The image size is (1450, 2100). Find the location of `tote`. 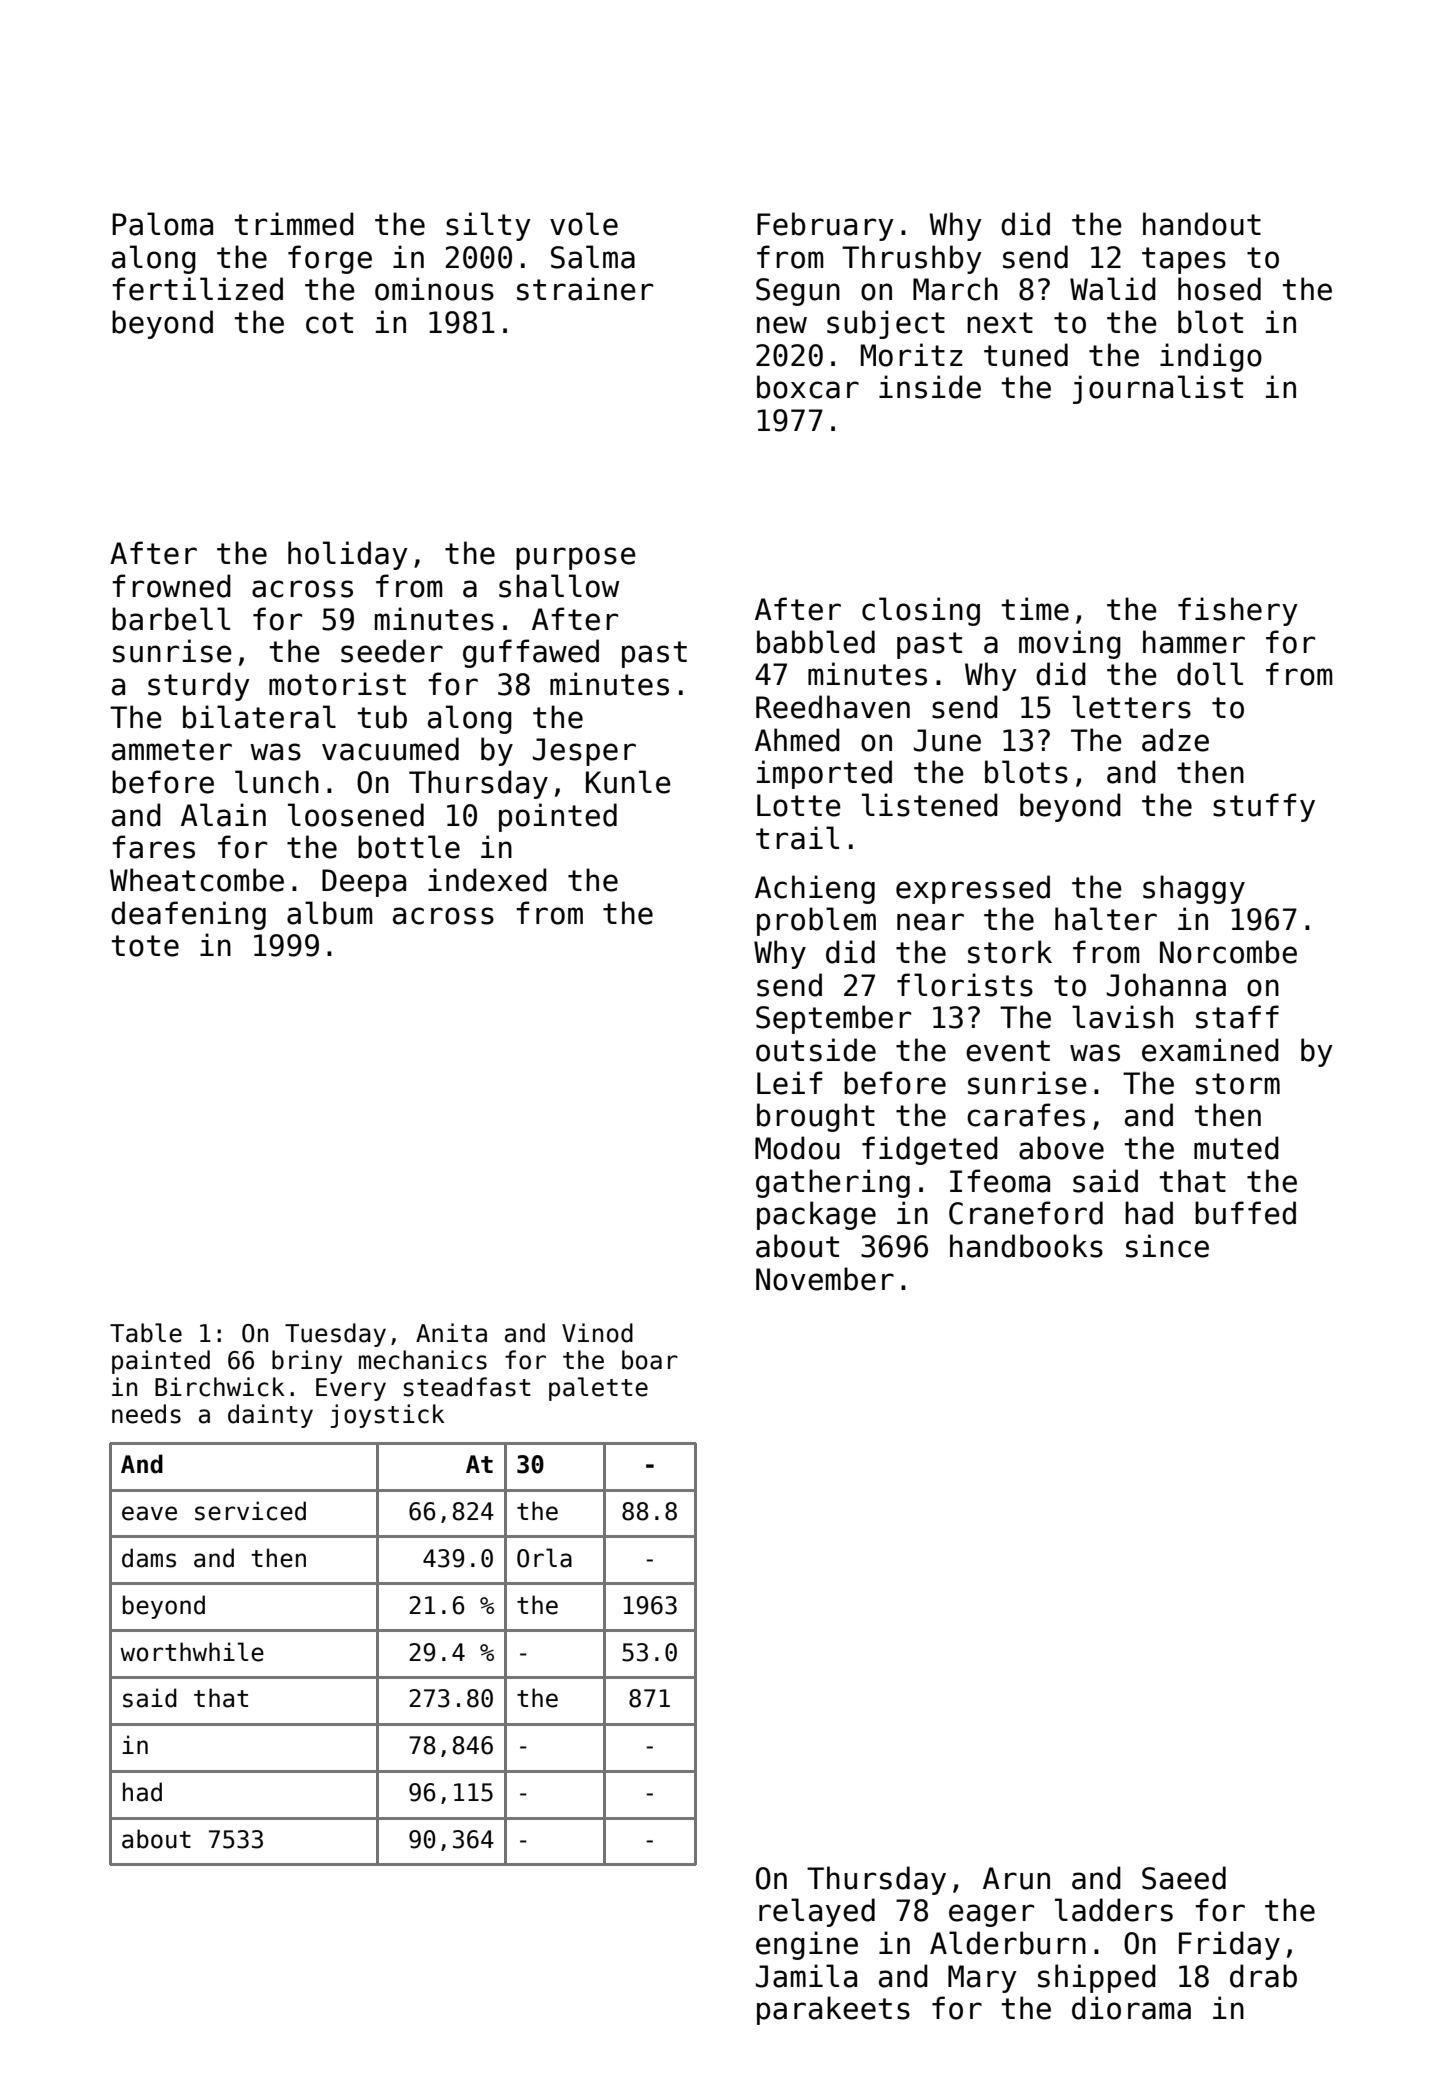

tote is located at coordinates (145, 946).
